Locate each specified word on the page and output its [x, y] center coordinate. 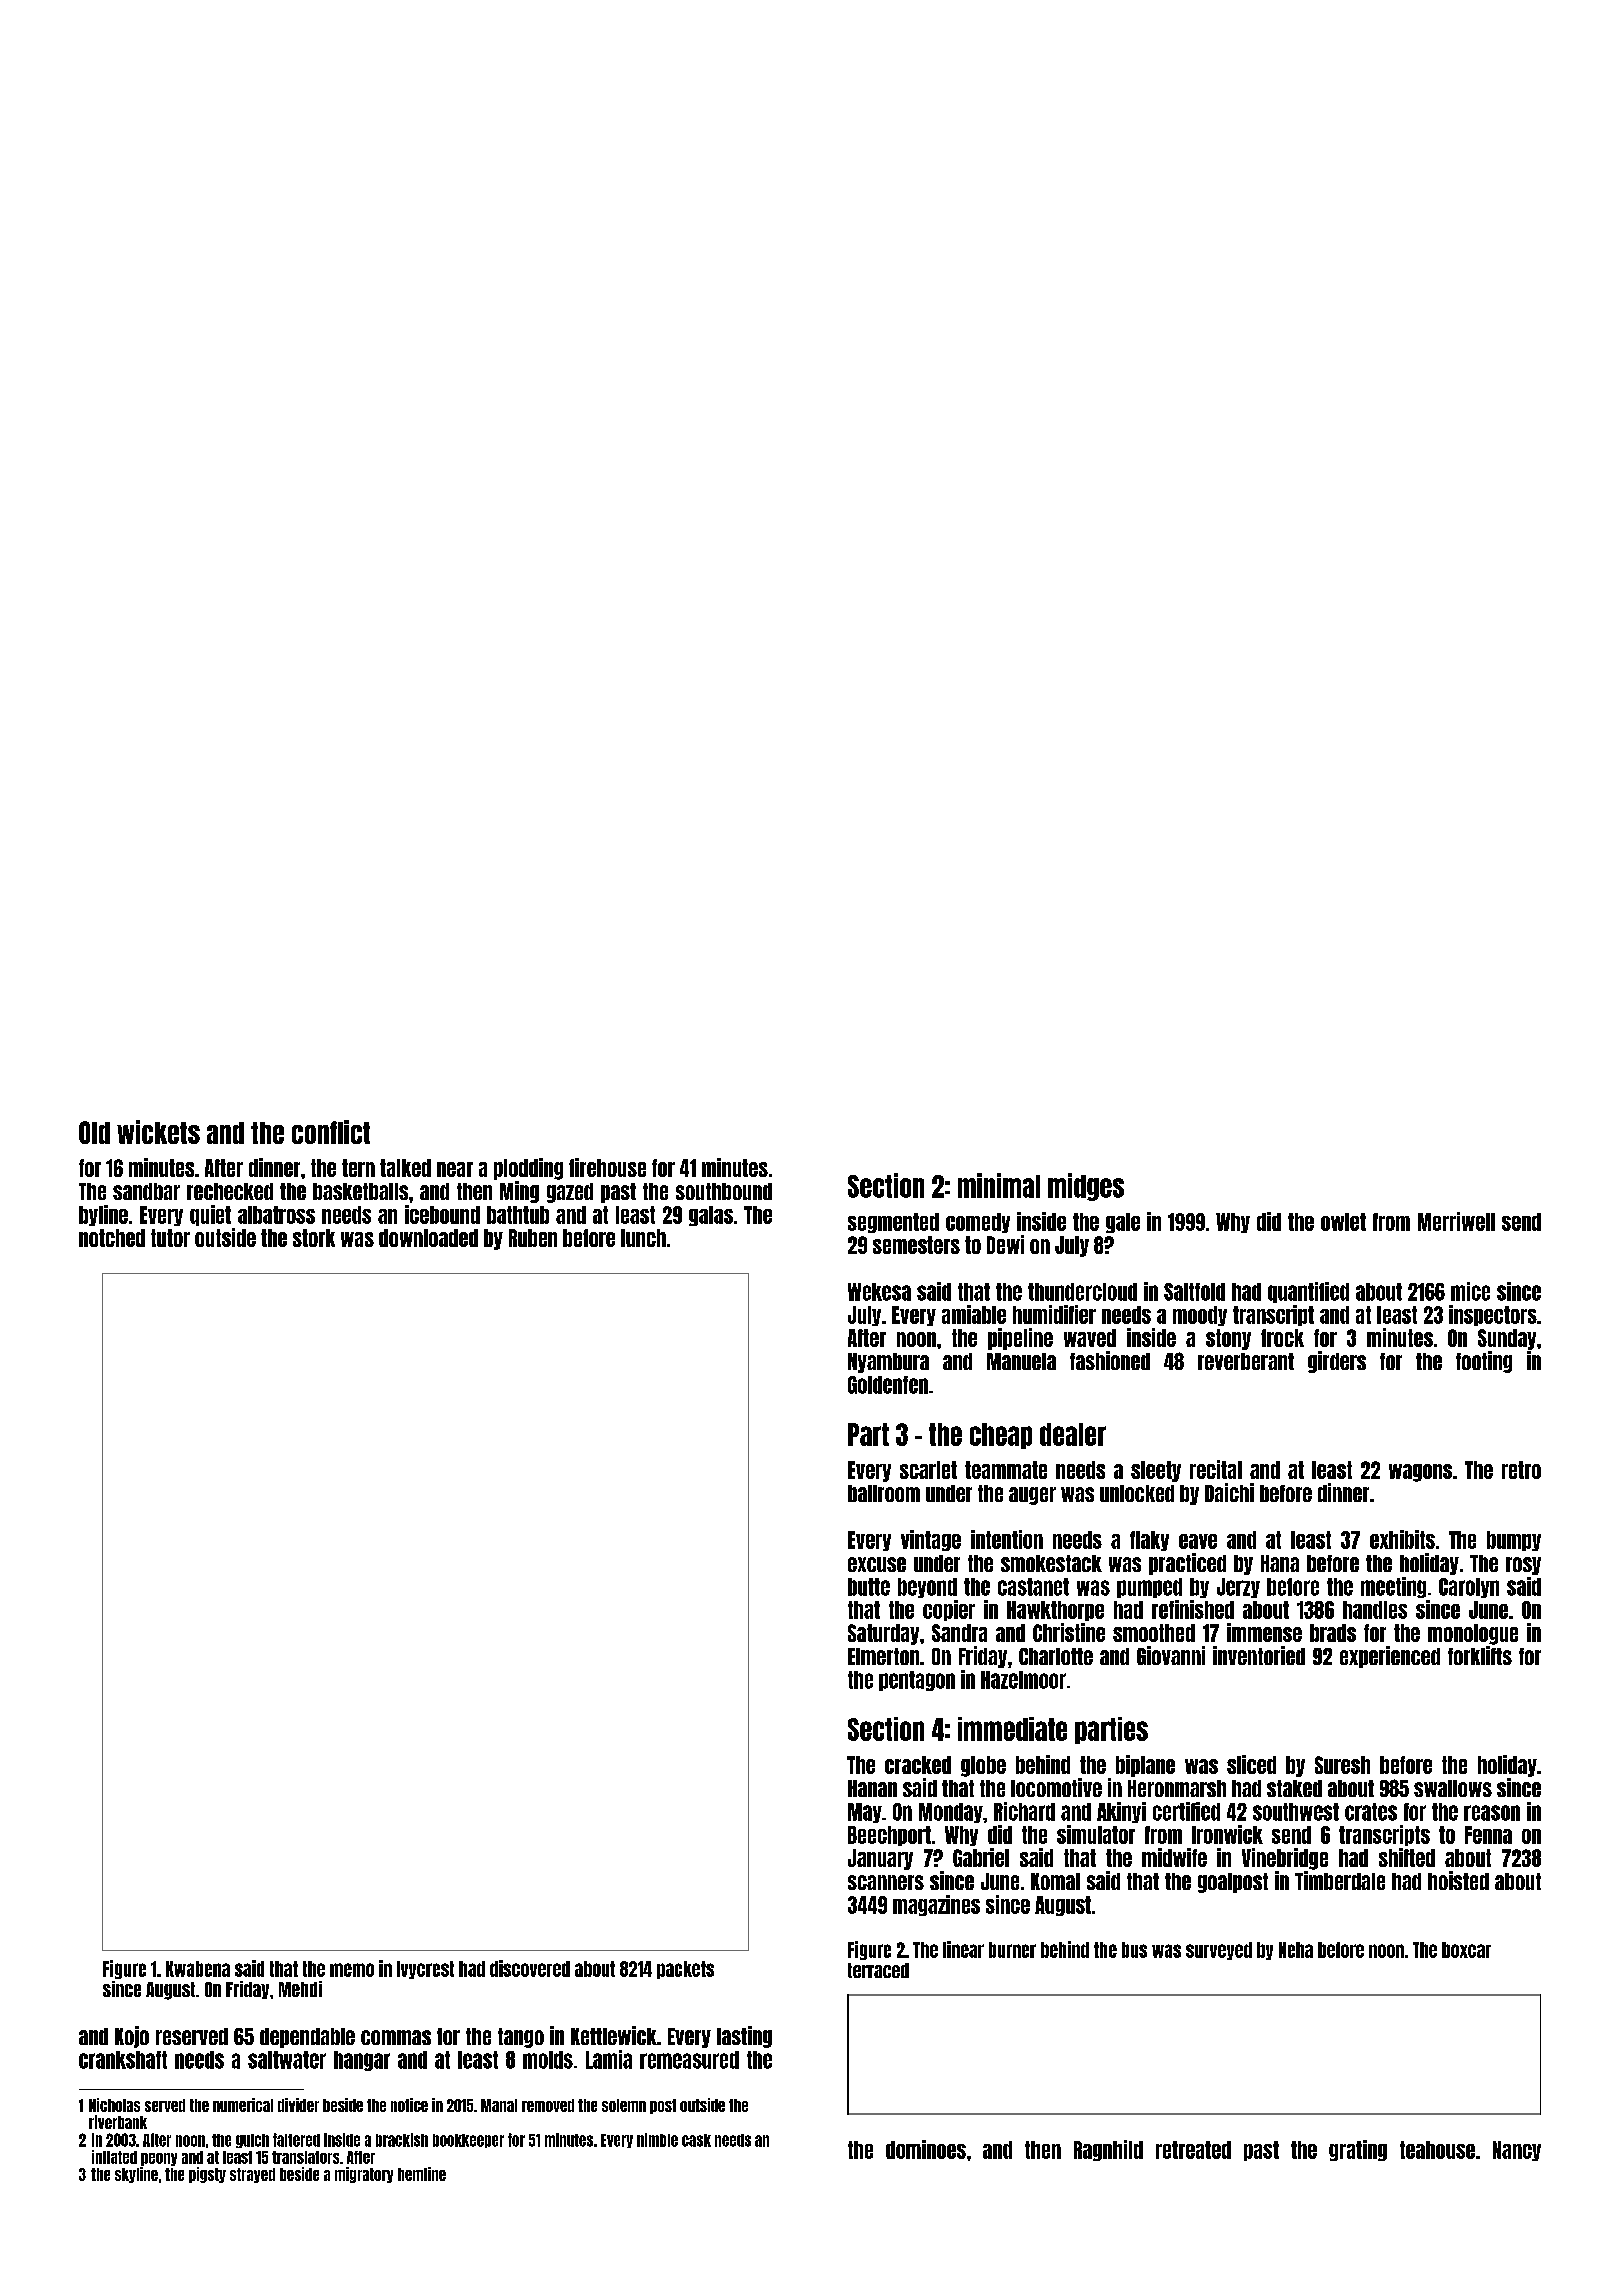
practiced [1187, 1564]
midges [1086, 1187]
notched [112, 1238]
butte [869, 1587]
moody [1200, 1316]
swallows [1453, 1788]
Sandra [959, 1633]
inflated [114, 2157]
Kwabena [198, 1969]
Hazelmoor [1023, 1680]
